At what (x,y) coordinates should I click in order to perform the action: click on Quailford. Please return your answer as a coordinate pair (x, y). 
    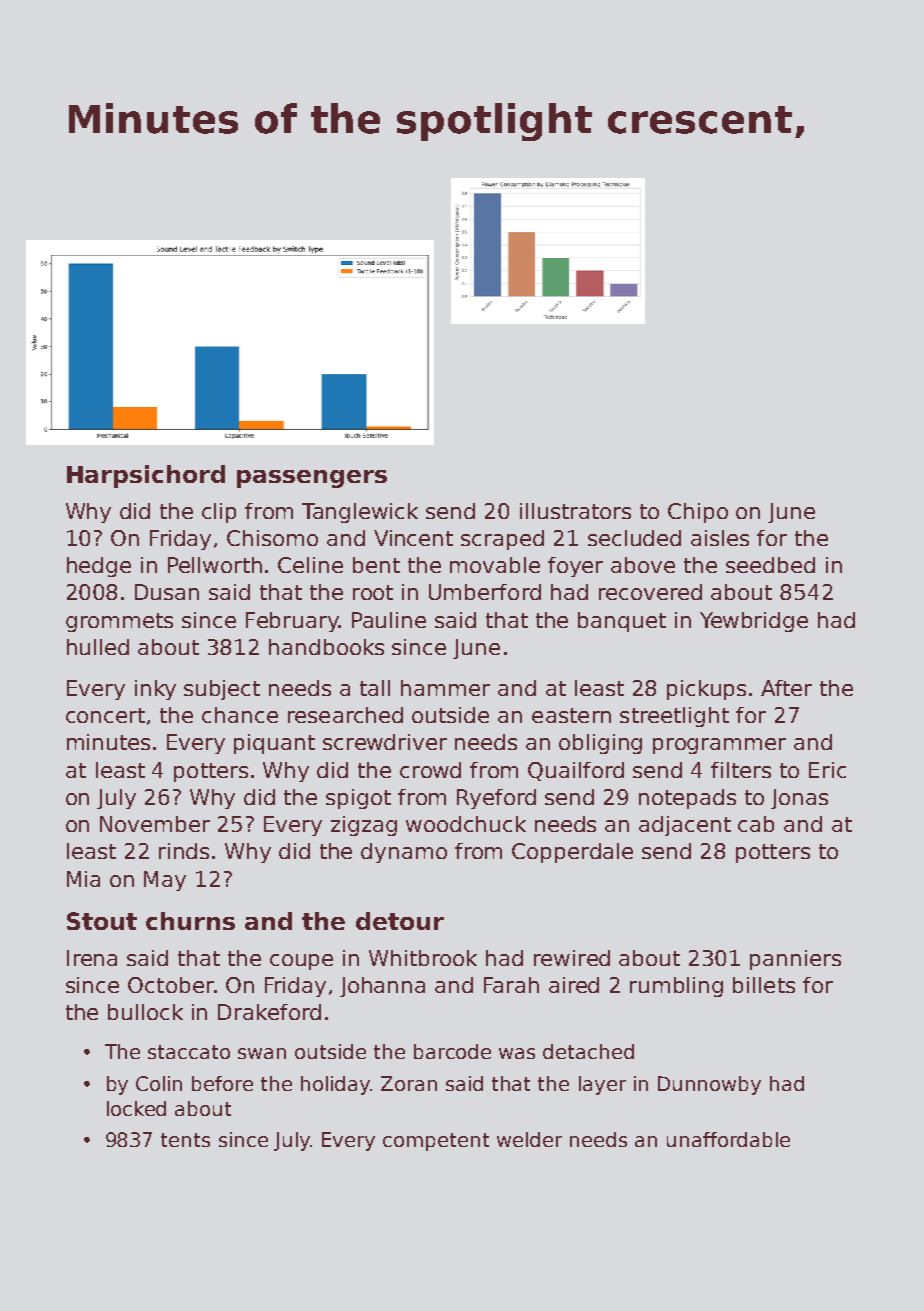
    Looking at the image, I should click on (576, 771).
